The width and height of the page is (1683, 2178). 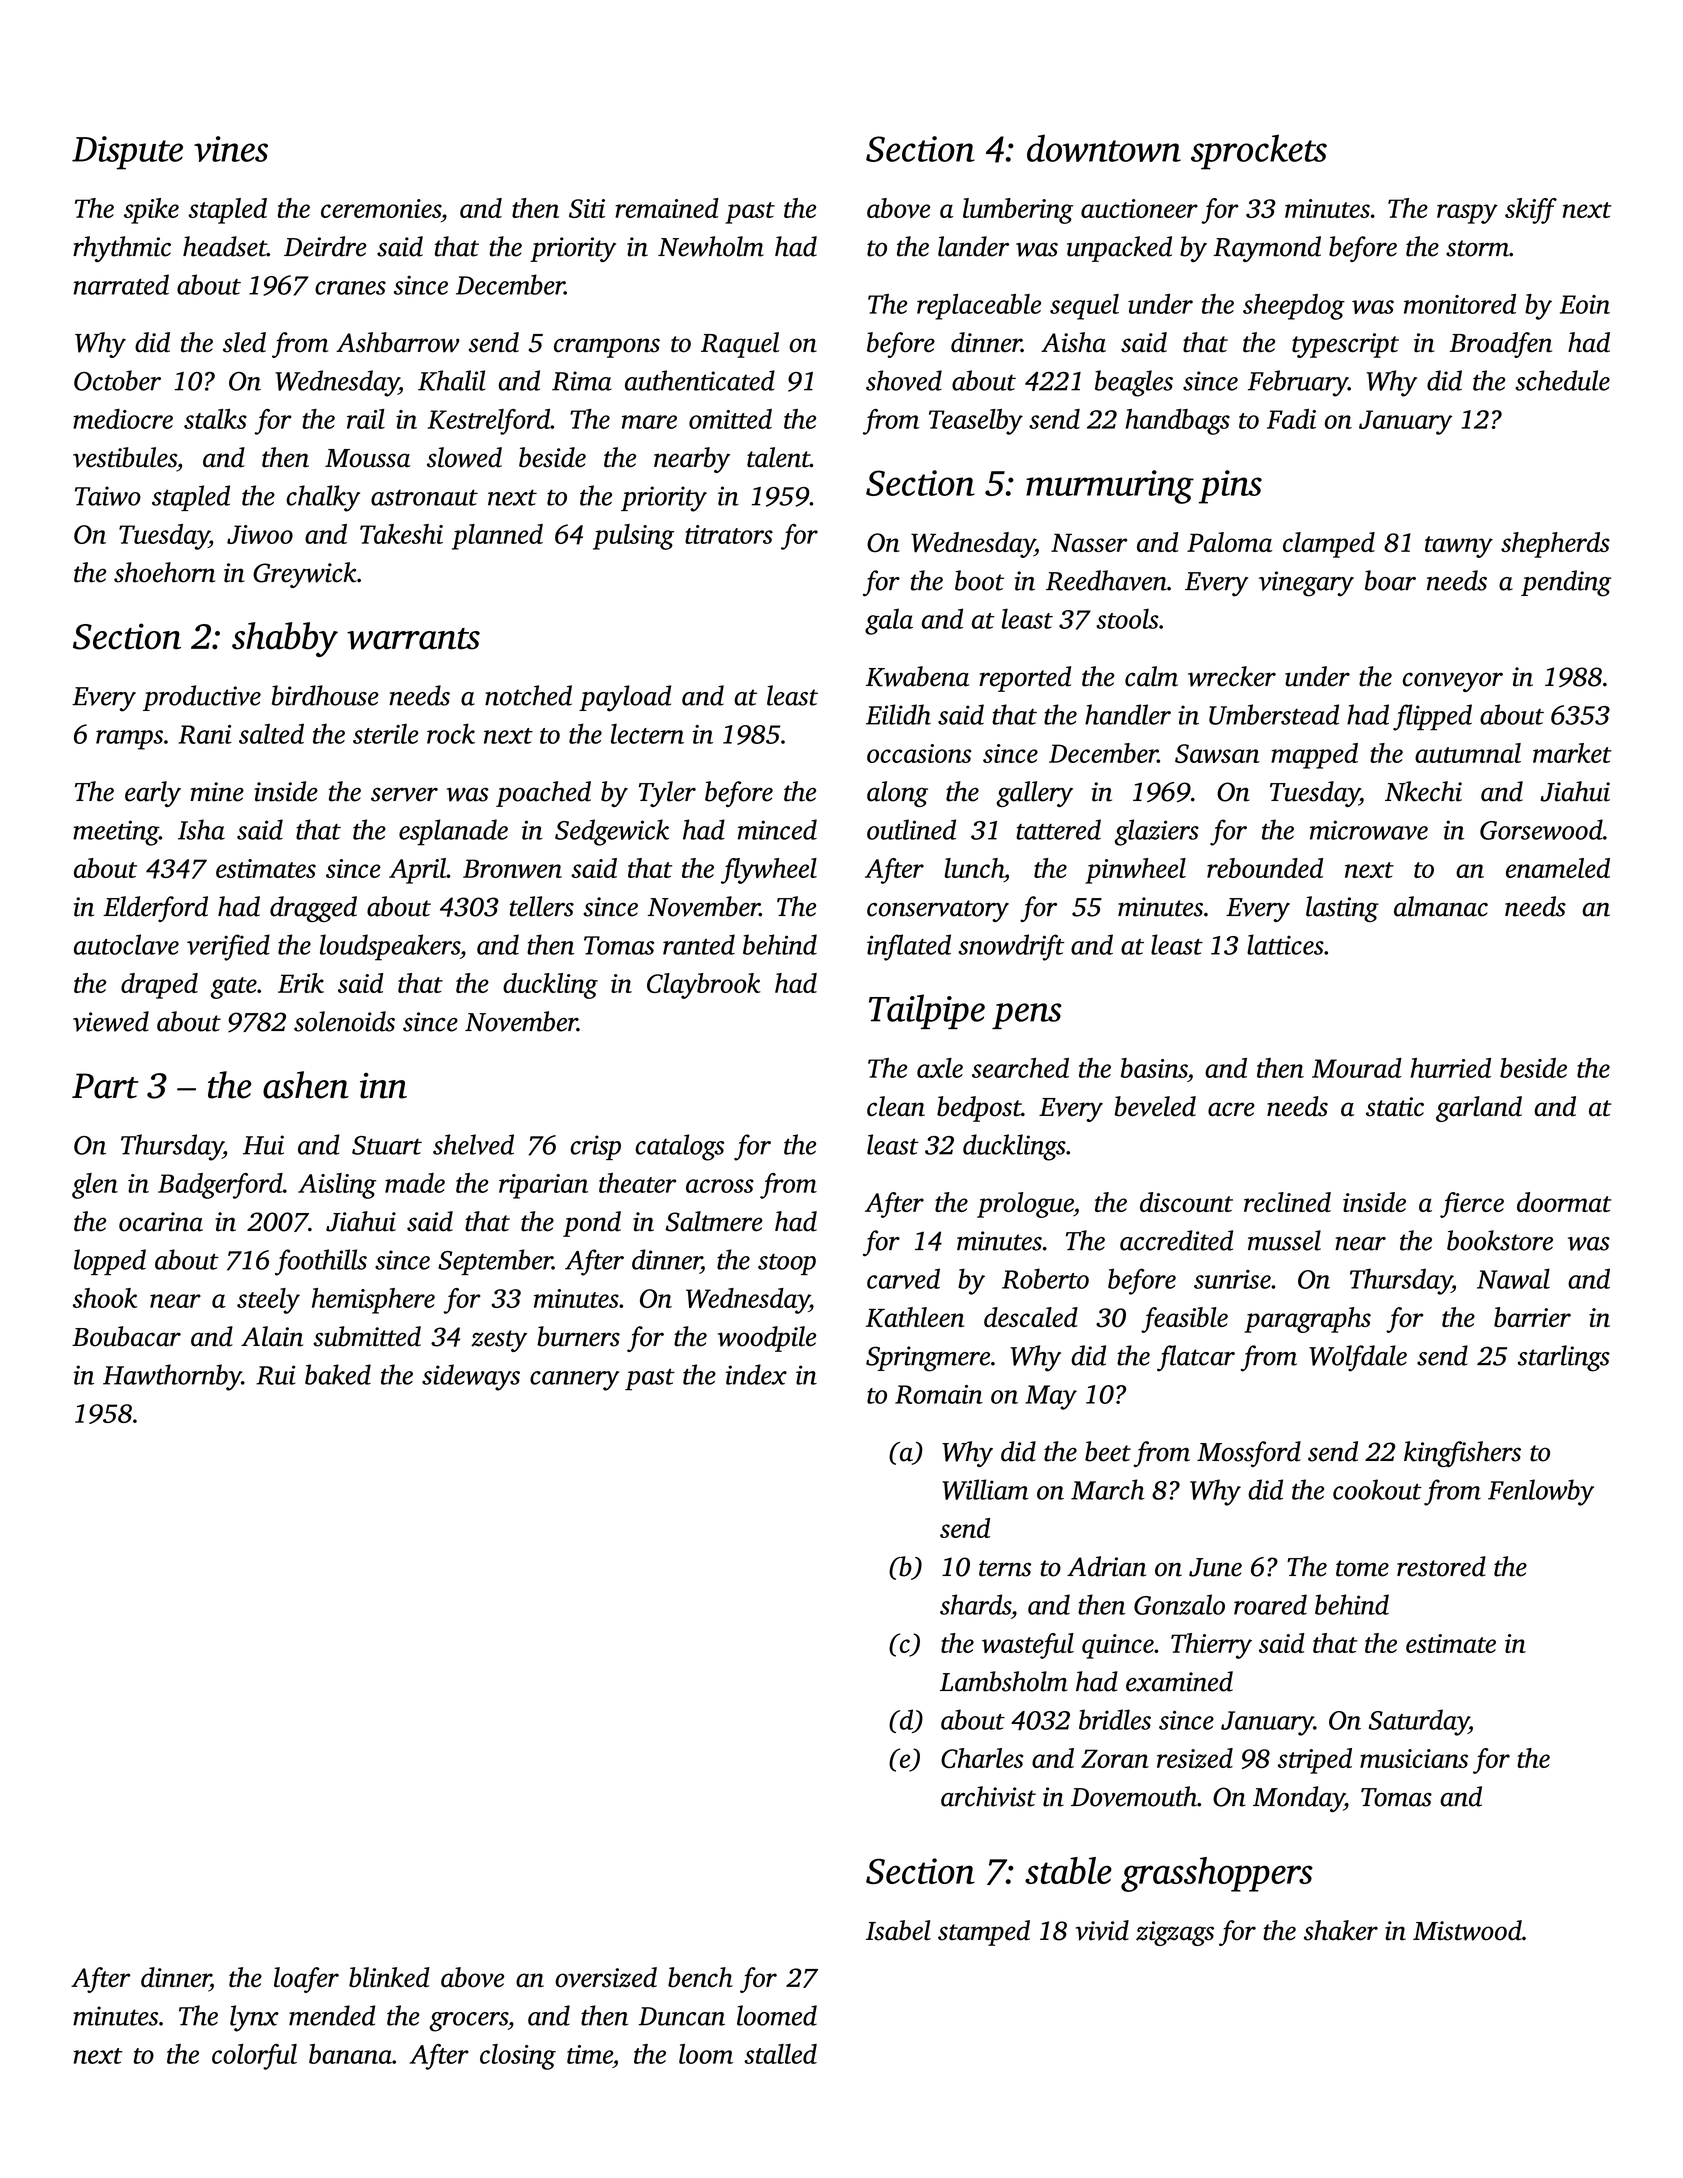 What do you see at coordinates (338, 1374) in the page?
I see `baked` at bounding box center [338, 1374].
